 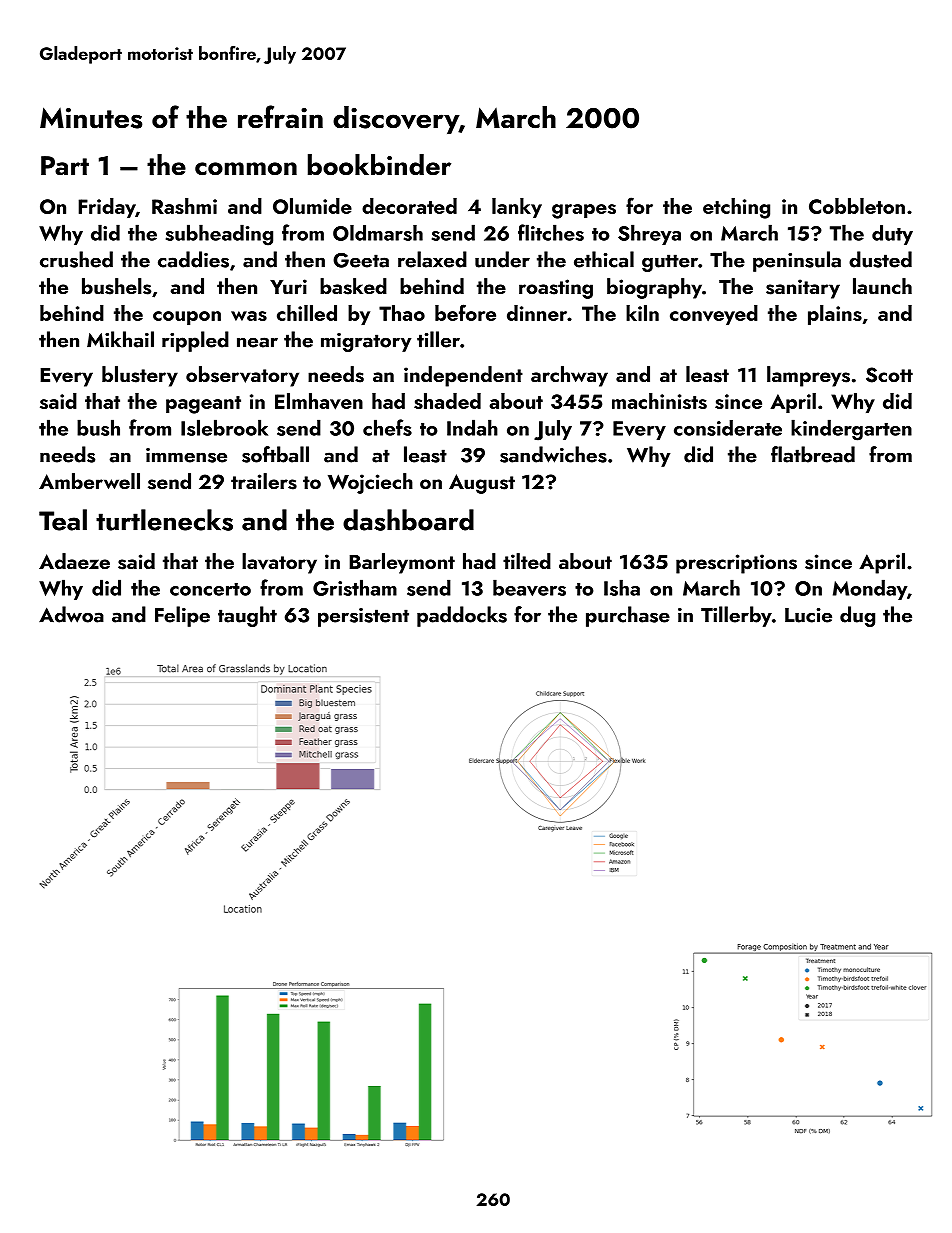 What do you see at coordinates (659, 401) in the screenshot?
I see `machinists` at bounding box center [659, 401].
